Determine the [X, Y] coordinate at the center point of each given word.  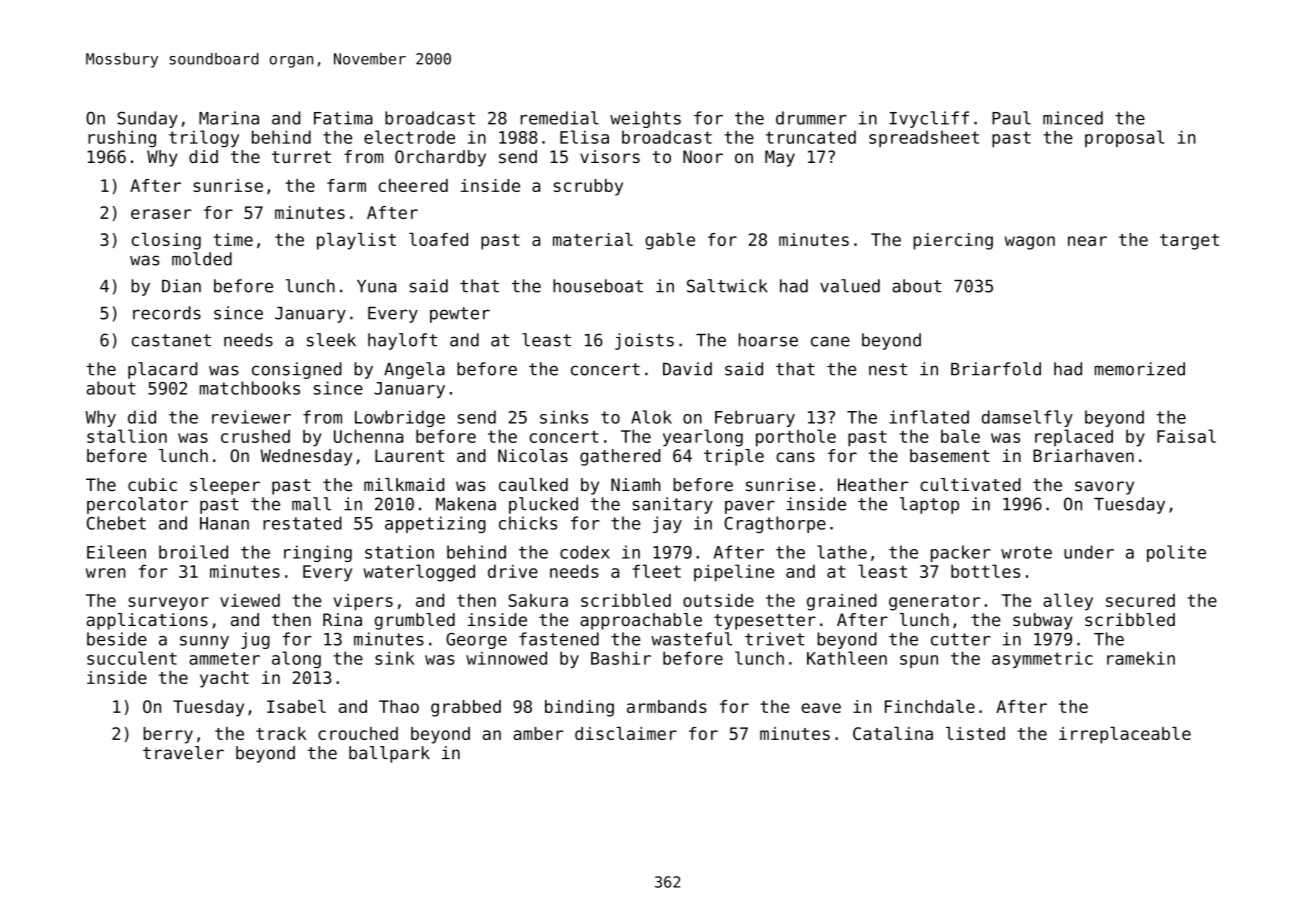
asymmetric [1042, 659]
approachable [641, 621]
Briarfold [996, 369]
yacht [224, 679]
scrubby [588, 187]
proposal [1124, 138]
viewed [250, 600]
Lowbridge [400, 418]
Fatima [343, 118]
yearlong [703, 438]
